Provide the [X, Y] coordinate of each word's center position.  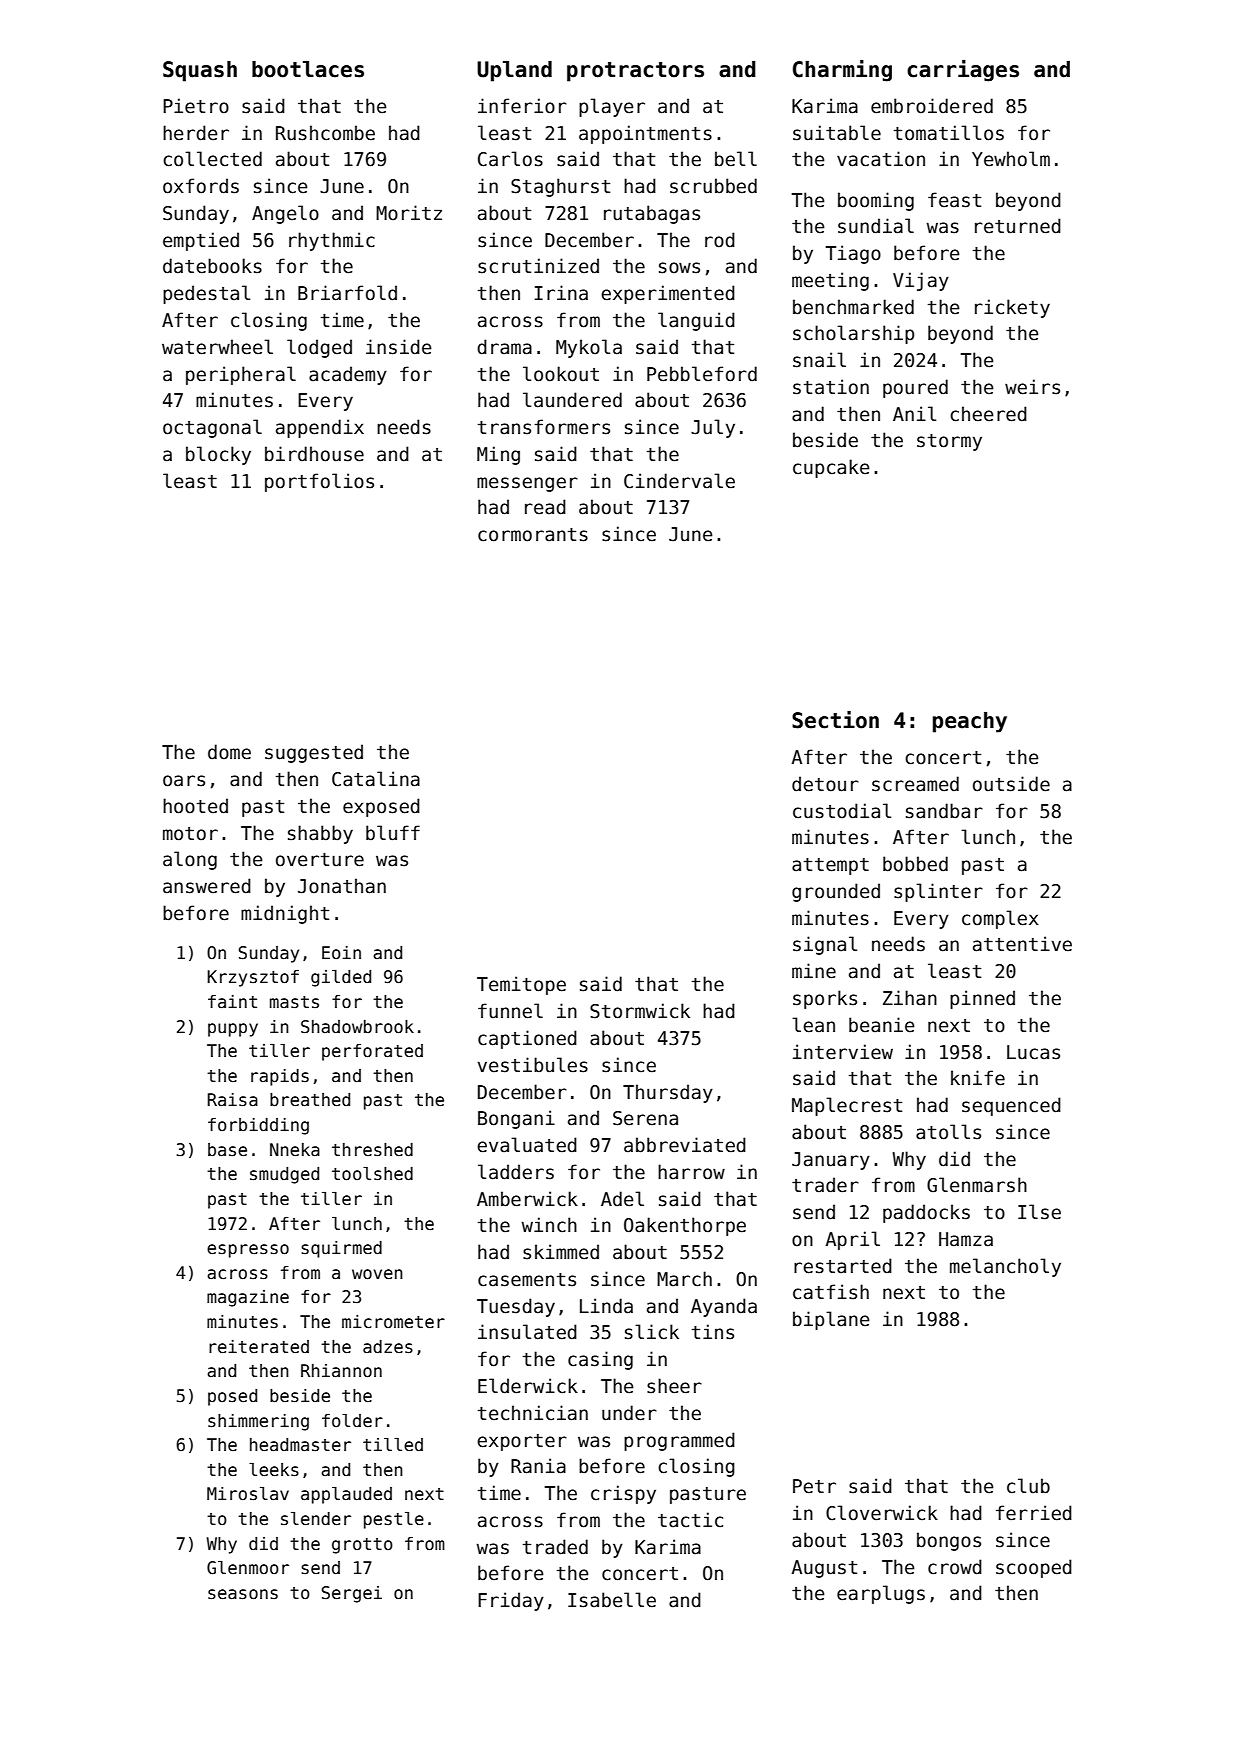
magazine [248, 1298]
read [545, 507]
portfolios [319, 482]
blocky [218, 455]
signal [825, 945]
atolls [948, 1132]
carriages [963, 71]
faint [232, 1002]
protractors [635, 72]
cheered [988, 414]
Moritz [409, 213]
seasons [243, 1594]
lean [813, 1025]
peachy [970, 722]
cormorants [533, 535]
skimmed [561, 1252]
